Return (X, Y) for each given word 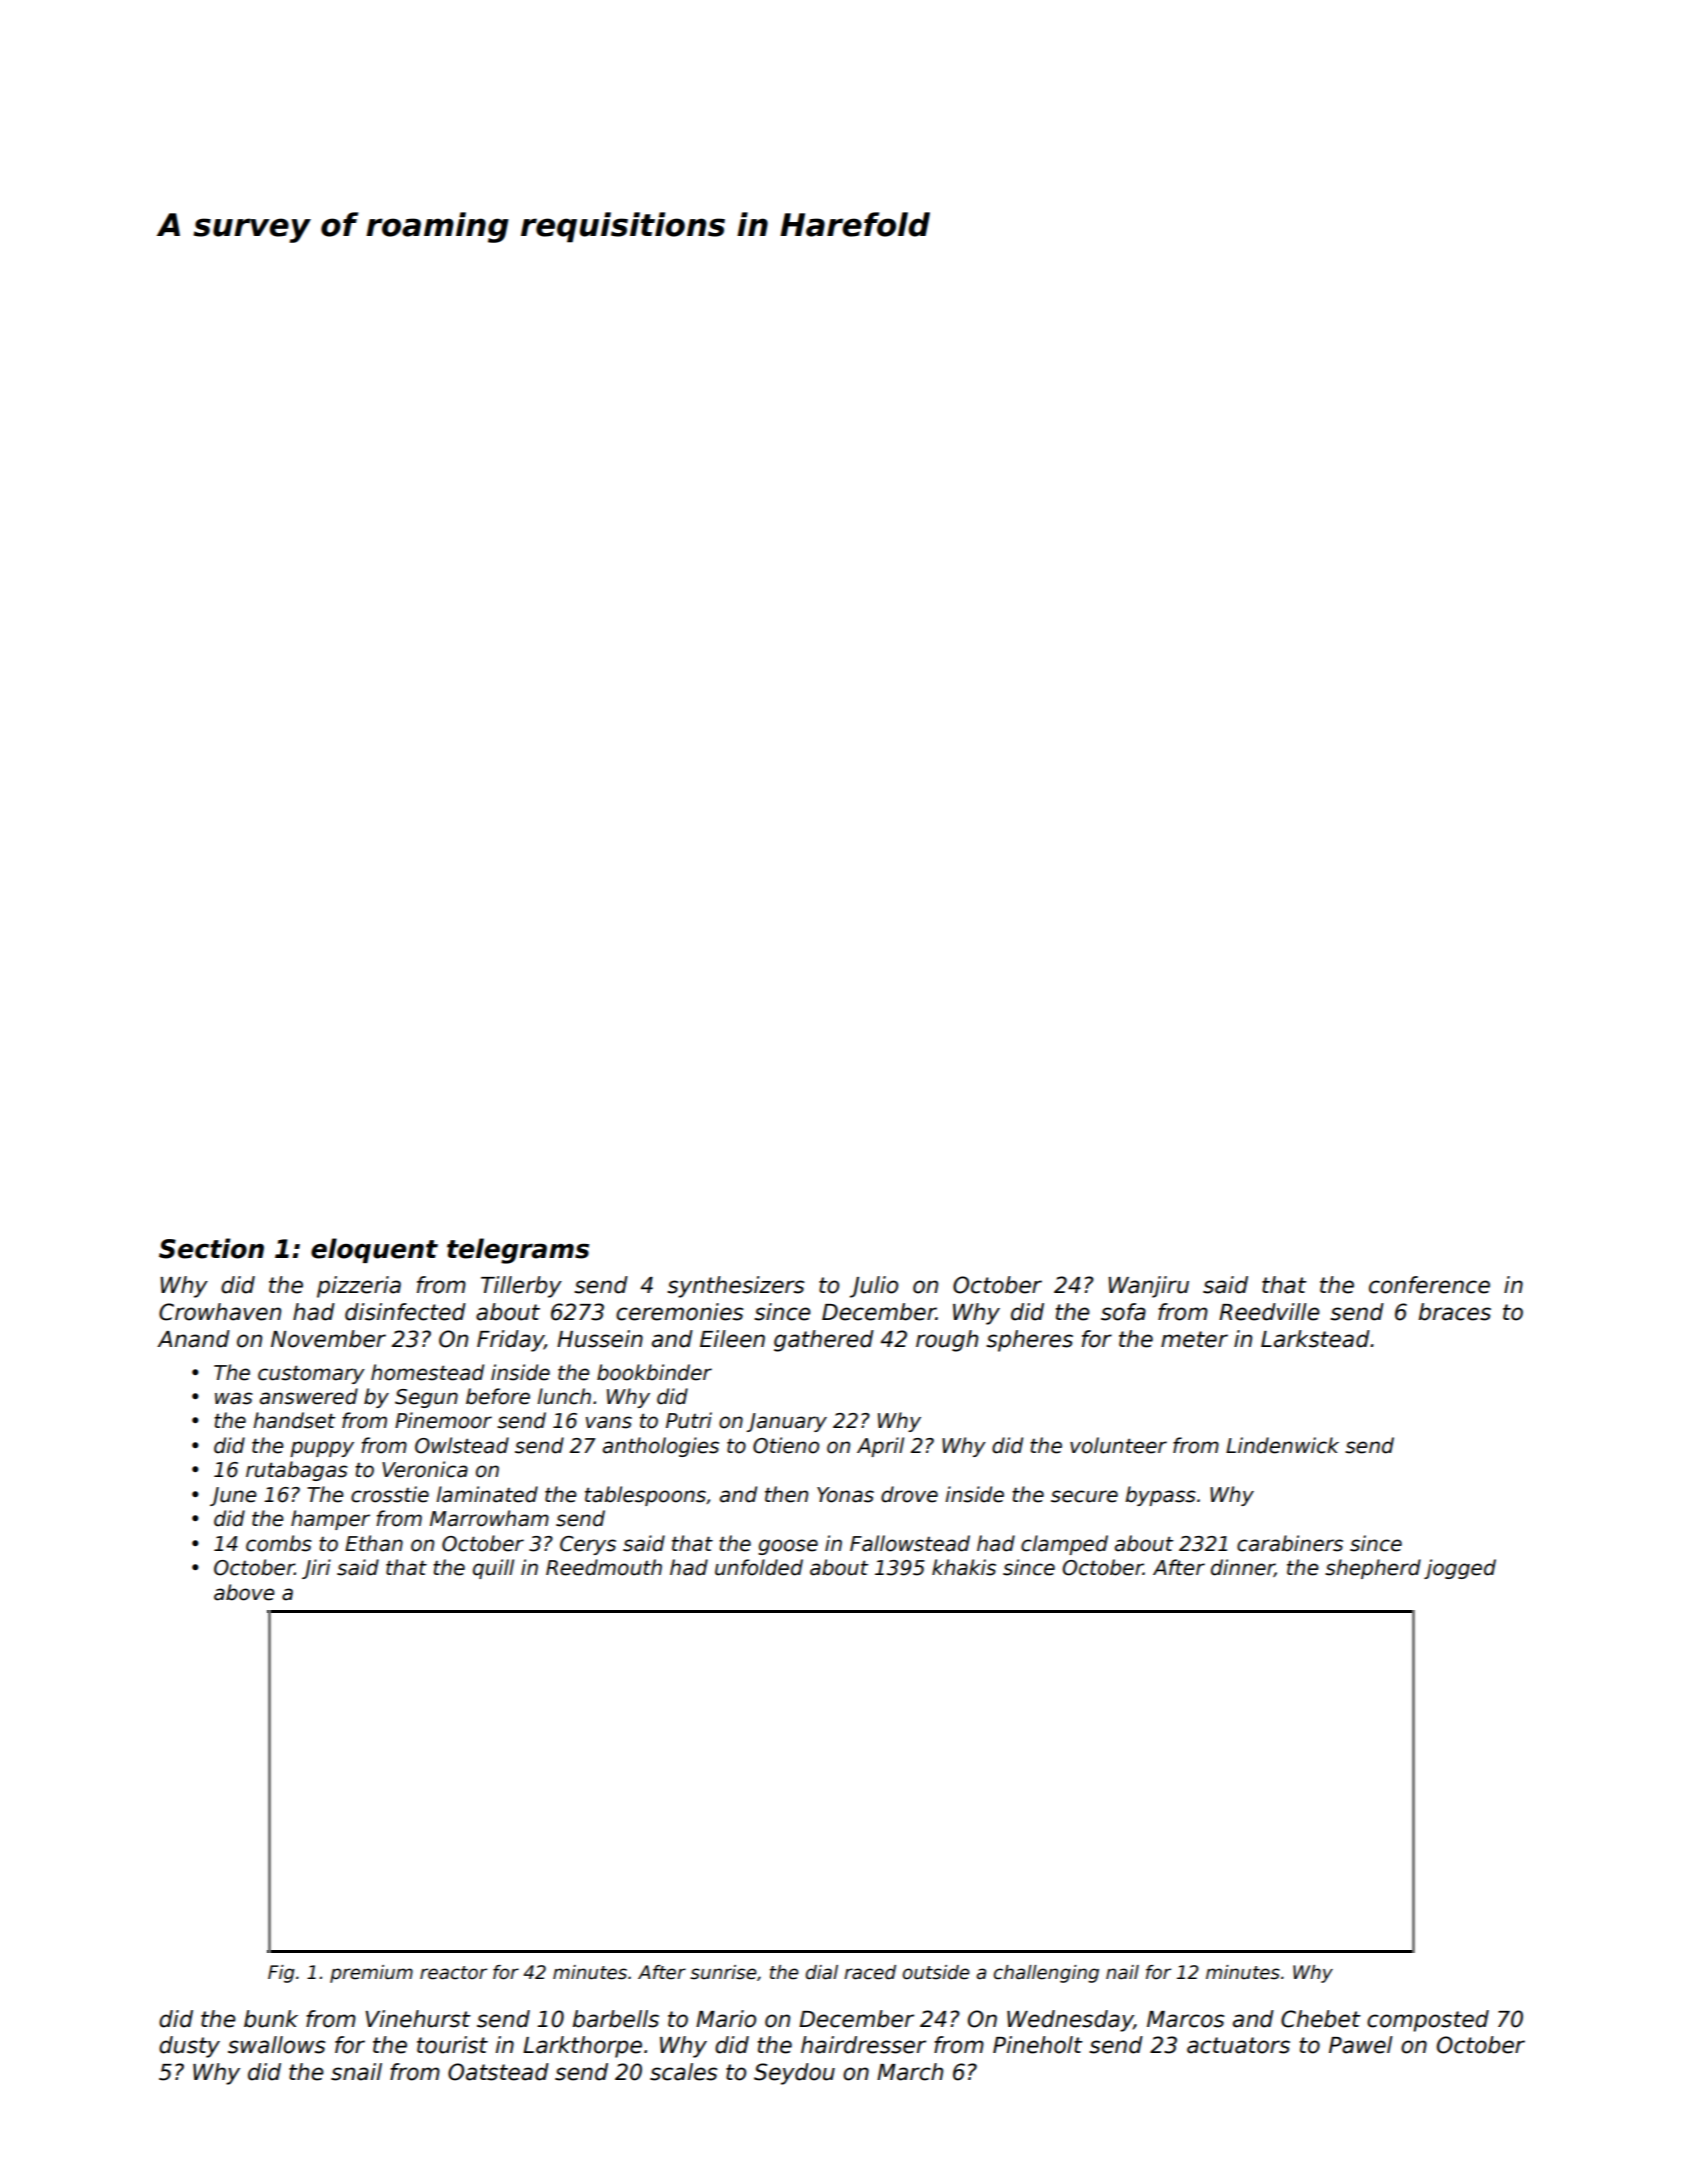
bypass (1160, 1496)
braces (1455, 1312)
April (880, 1447)
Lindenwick (1282, 1445)
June (233, 1496)
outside (936, 1972)
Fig (281, 1974)
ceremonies (679, 1312)
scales (683, 2072)
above (244, 1592)
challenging (1046, 1974)
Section (211, 1248)
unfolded (759, 1567)
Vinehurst (418, 2019)
